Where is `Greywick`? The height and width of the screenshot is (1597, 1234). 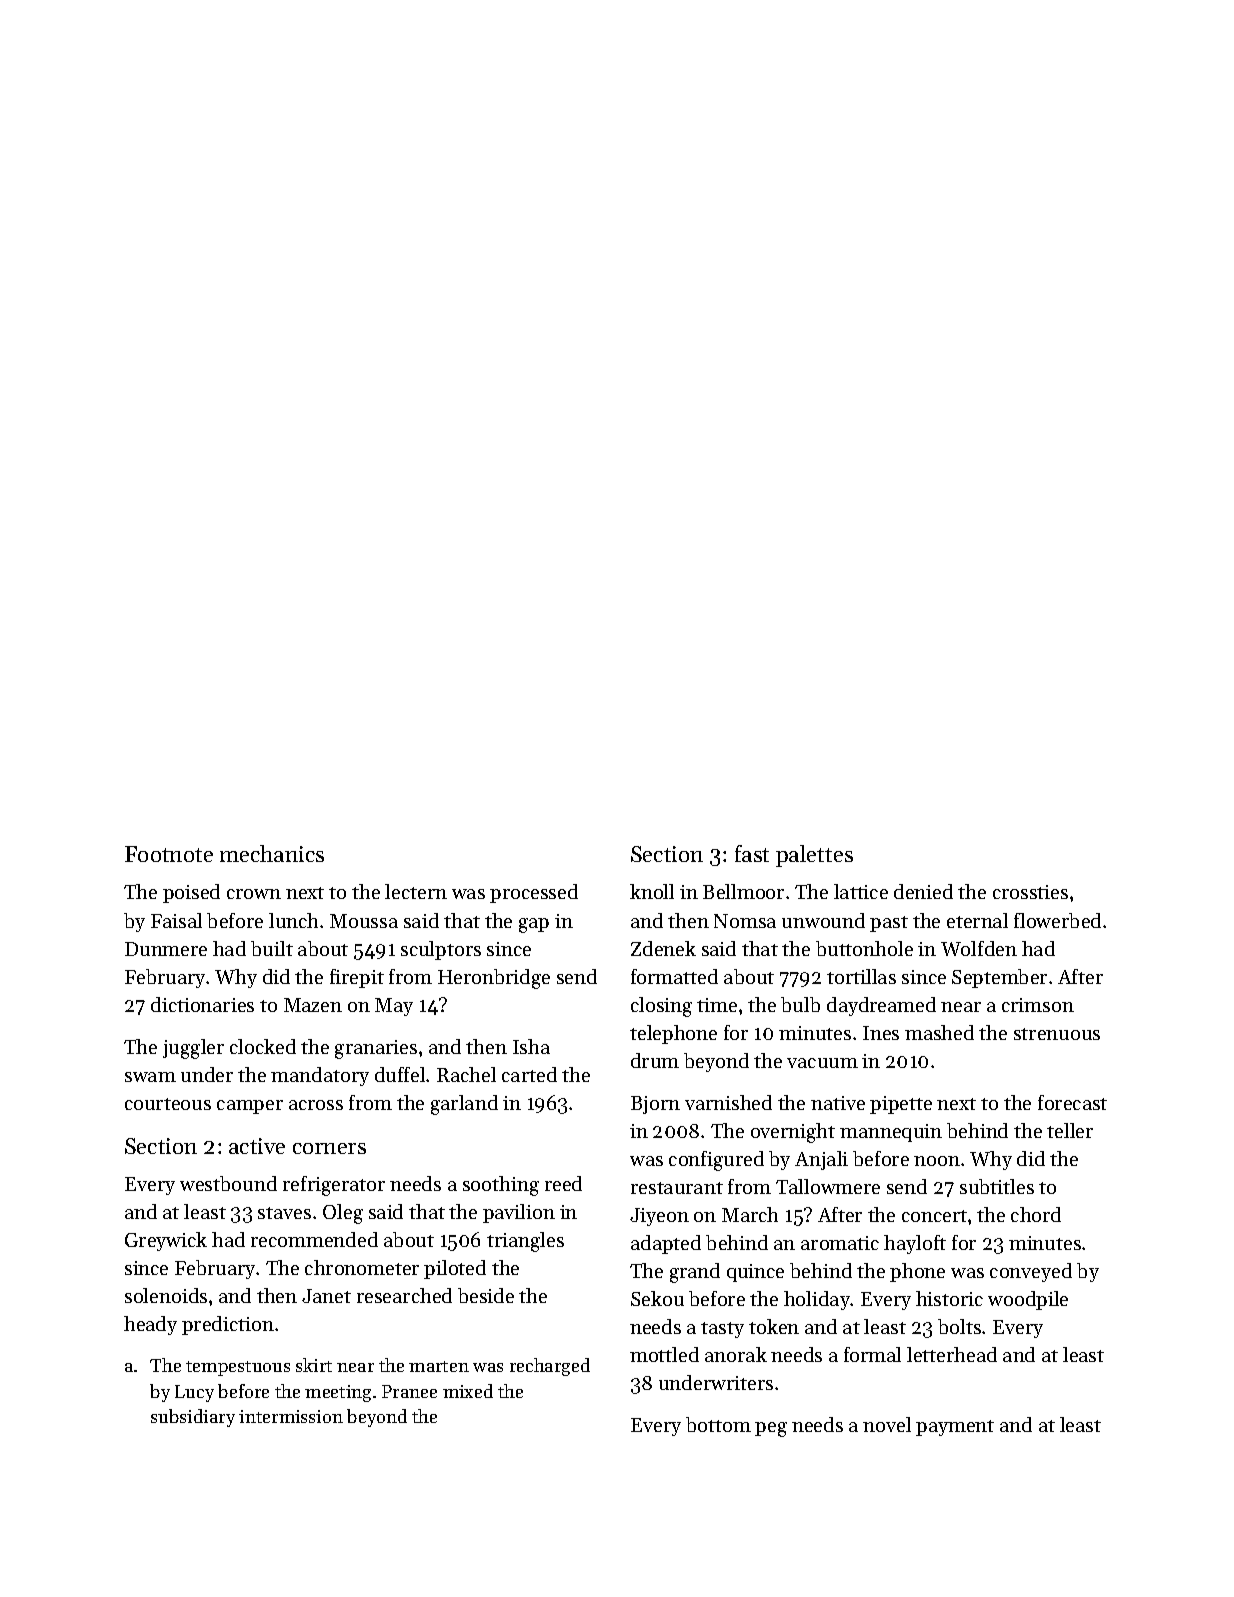 Greywick is located at coordinates (166, 1241).
